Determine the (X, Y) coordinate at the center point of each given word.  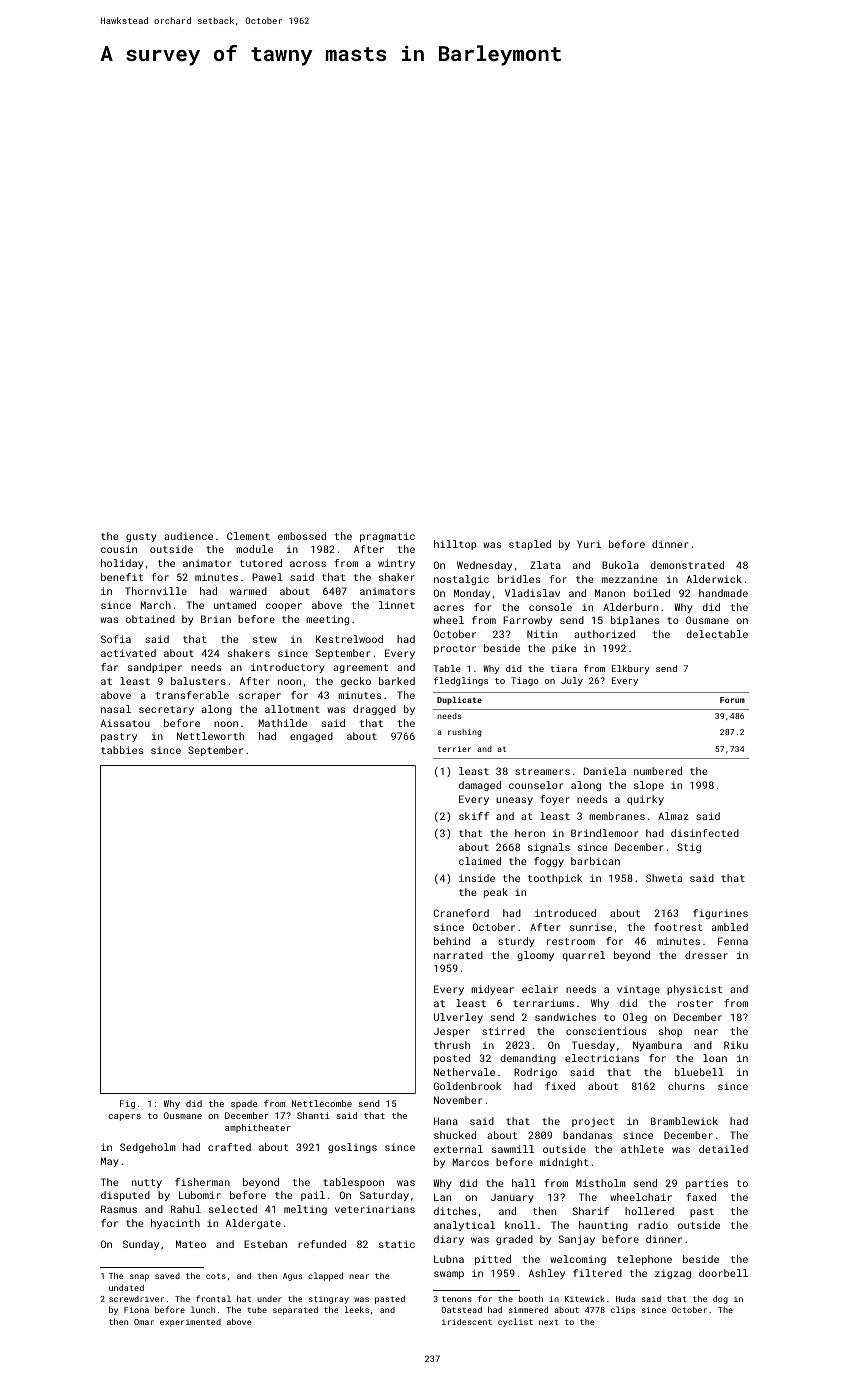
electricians (602, 1058)
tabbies (122, 750)
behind (452, 941)
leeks (357, 1309)
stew (265, 639)
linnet (397, 605)
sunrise (591, 927)
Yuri (589, 544)
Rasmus (119, 1209)
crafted (229, 1147)
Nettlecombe (322, 1103)
